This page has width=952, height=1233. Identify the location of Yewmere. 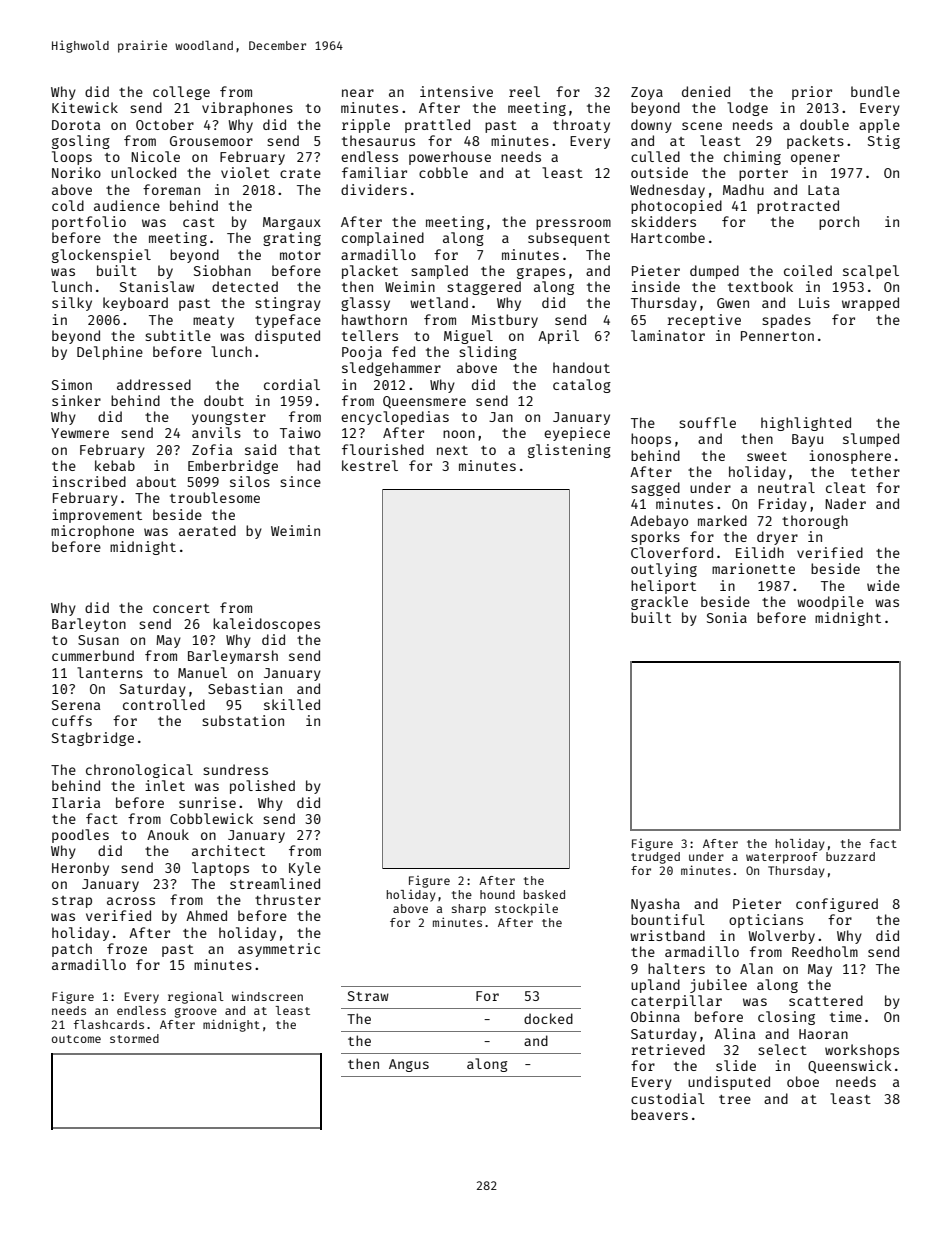
(80, 433).
